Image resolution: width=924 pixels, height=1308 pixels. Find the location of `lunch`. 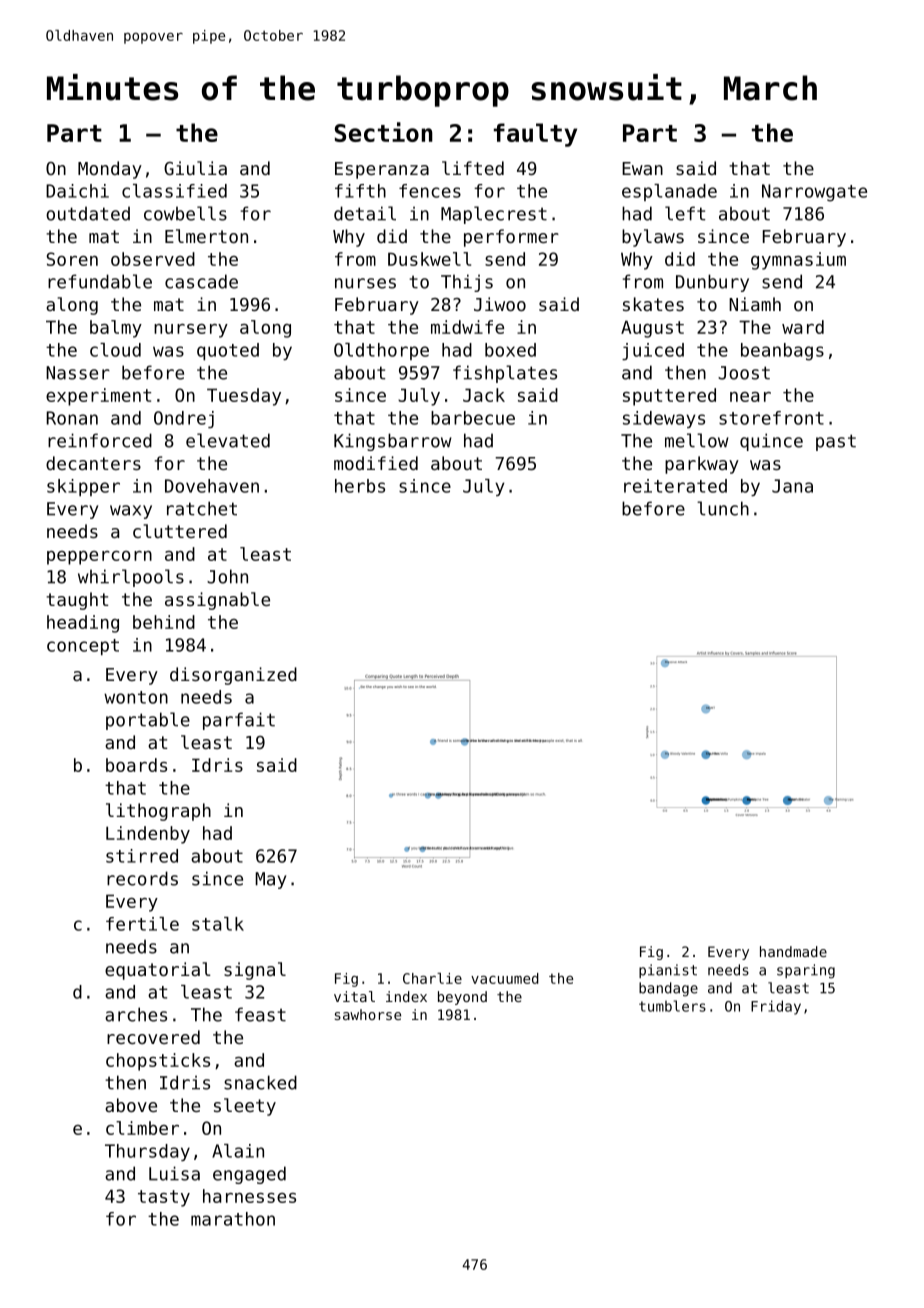

lunch is located at coordinates (723, 508).
